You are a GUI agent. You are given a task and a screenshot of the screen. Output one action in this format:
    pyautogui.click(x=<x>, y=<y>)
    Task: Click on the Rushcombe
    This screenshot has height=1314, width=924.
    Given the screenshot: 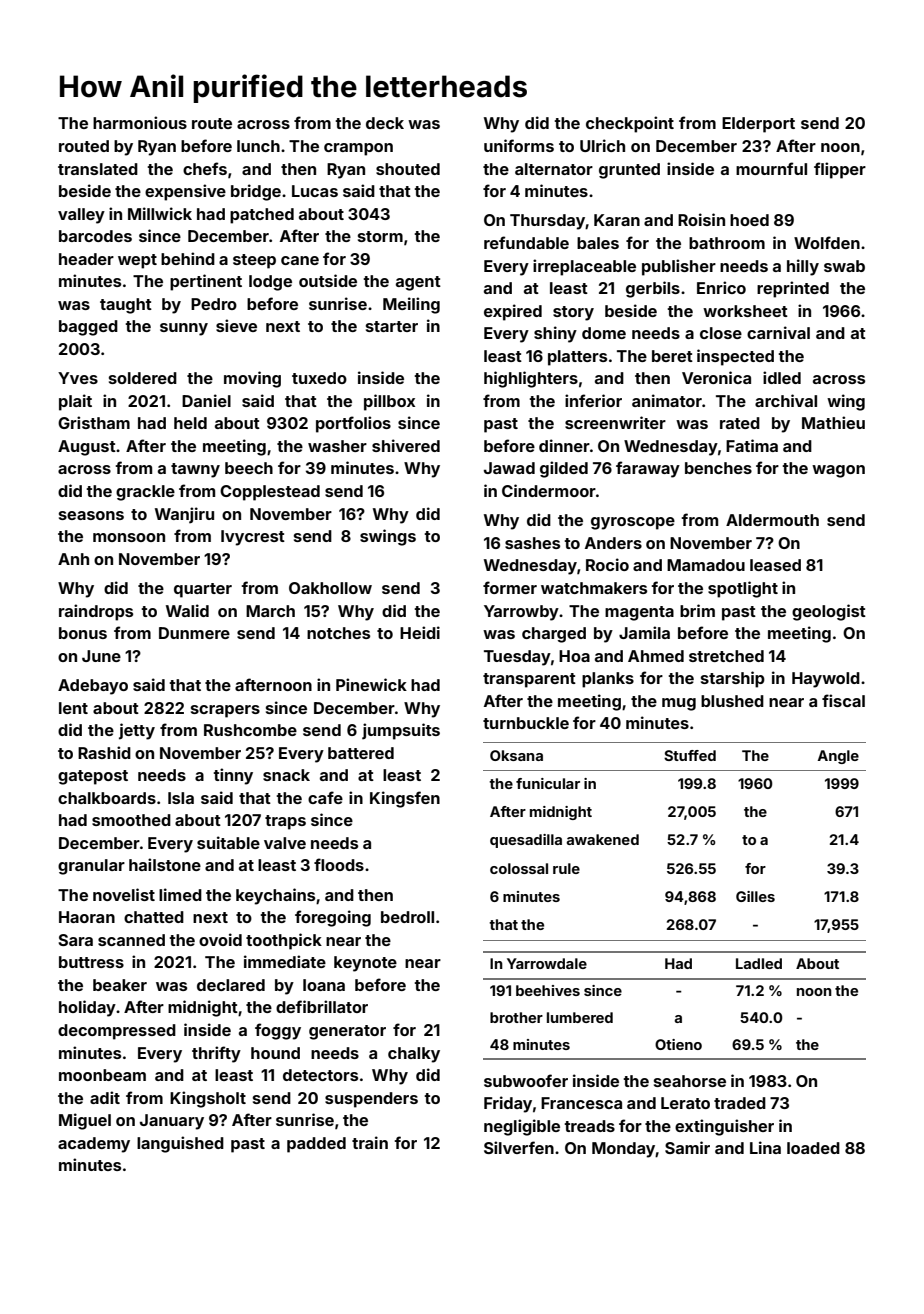 What is the action you would take?
    pyautogui.click(x=250, y=730)
